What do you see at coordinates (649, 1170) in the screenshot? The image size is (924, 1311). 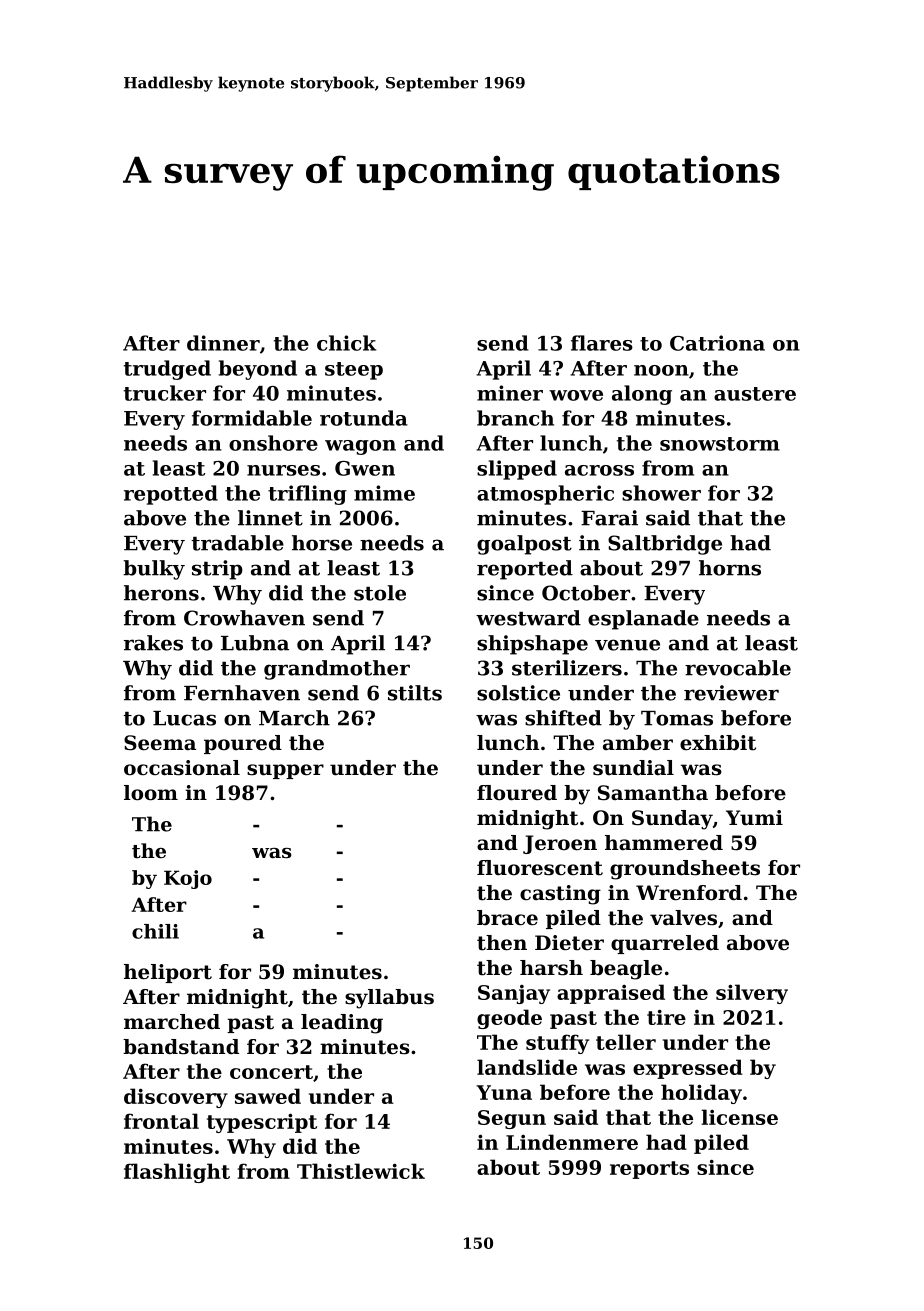 I see `reports` at bounding box center [649, 1170].
